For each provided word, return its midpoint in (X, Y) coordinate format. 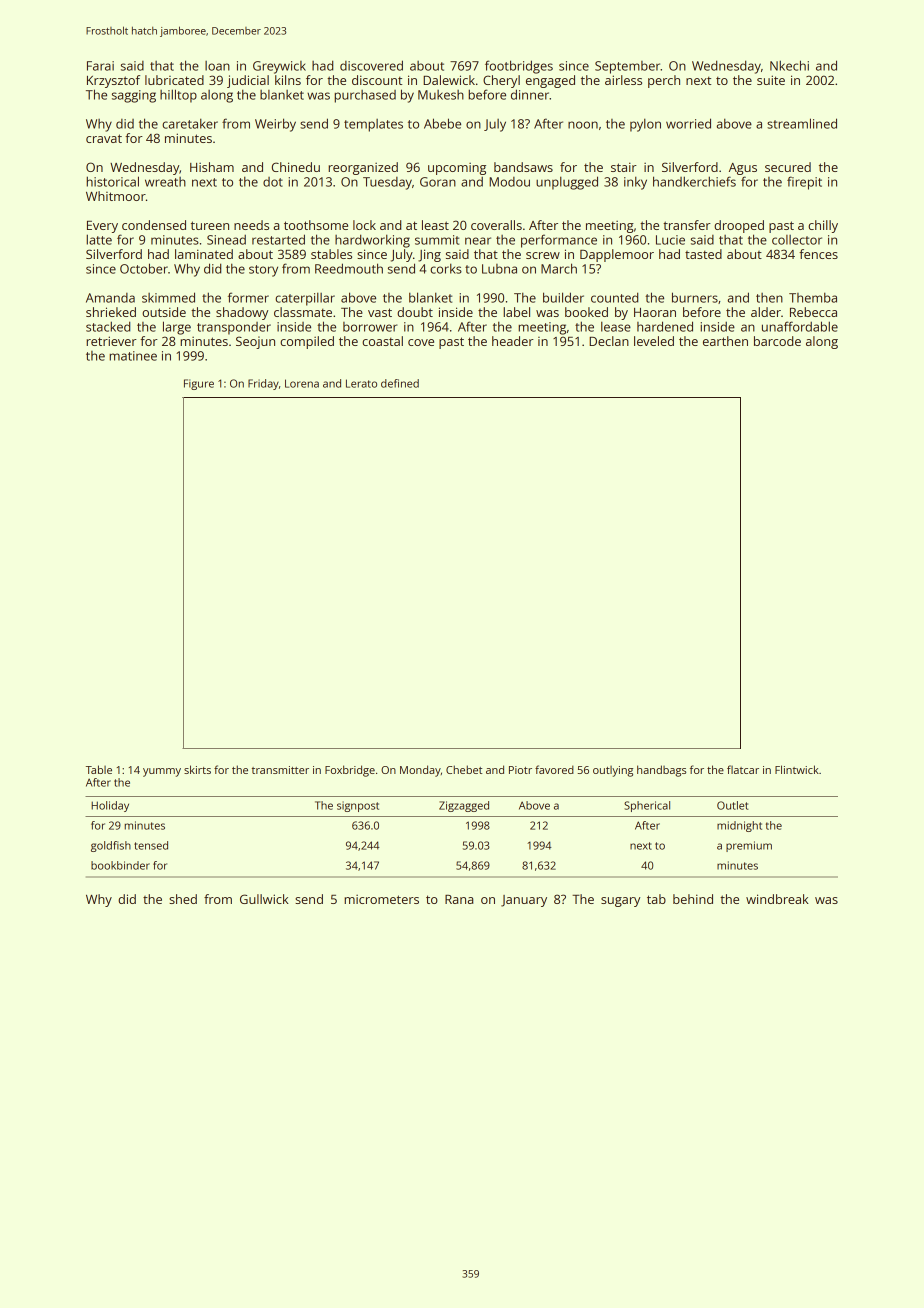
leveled (654, 341)
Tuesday (387, 183)
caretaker (190, 124)
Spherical (647, 806)
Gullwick (264, 899)
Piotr (520, 770)
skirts (197, 769)
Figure (199, 384)
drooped (739, 226)
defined (400, 383)
